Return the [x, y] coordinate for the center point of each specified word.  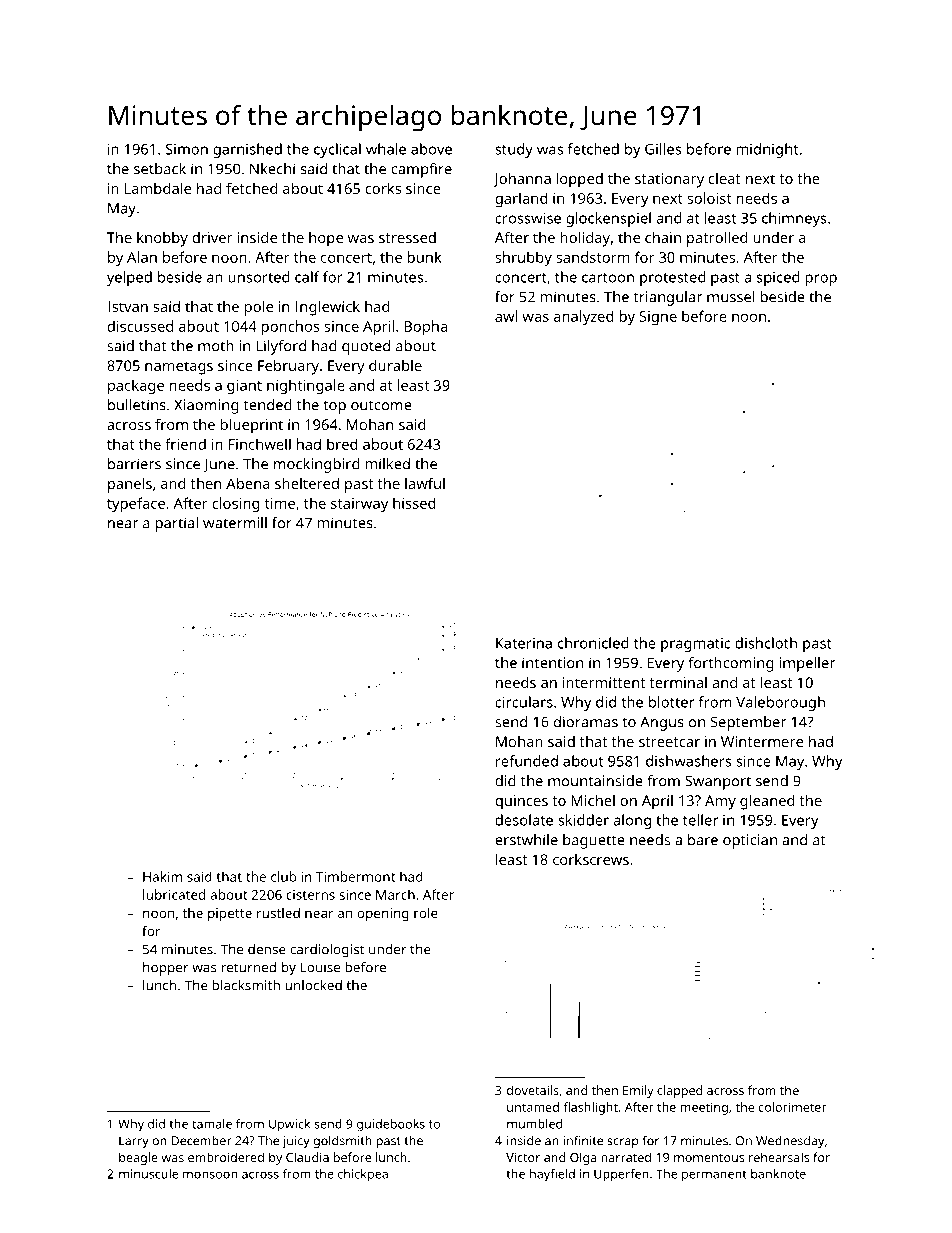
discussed [140, 326]
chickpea [363, 1175]
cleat [725, 178]
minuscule [148, 1174]
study [514, 150]
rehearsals [779, 1157]
